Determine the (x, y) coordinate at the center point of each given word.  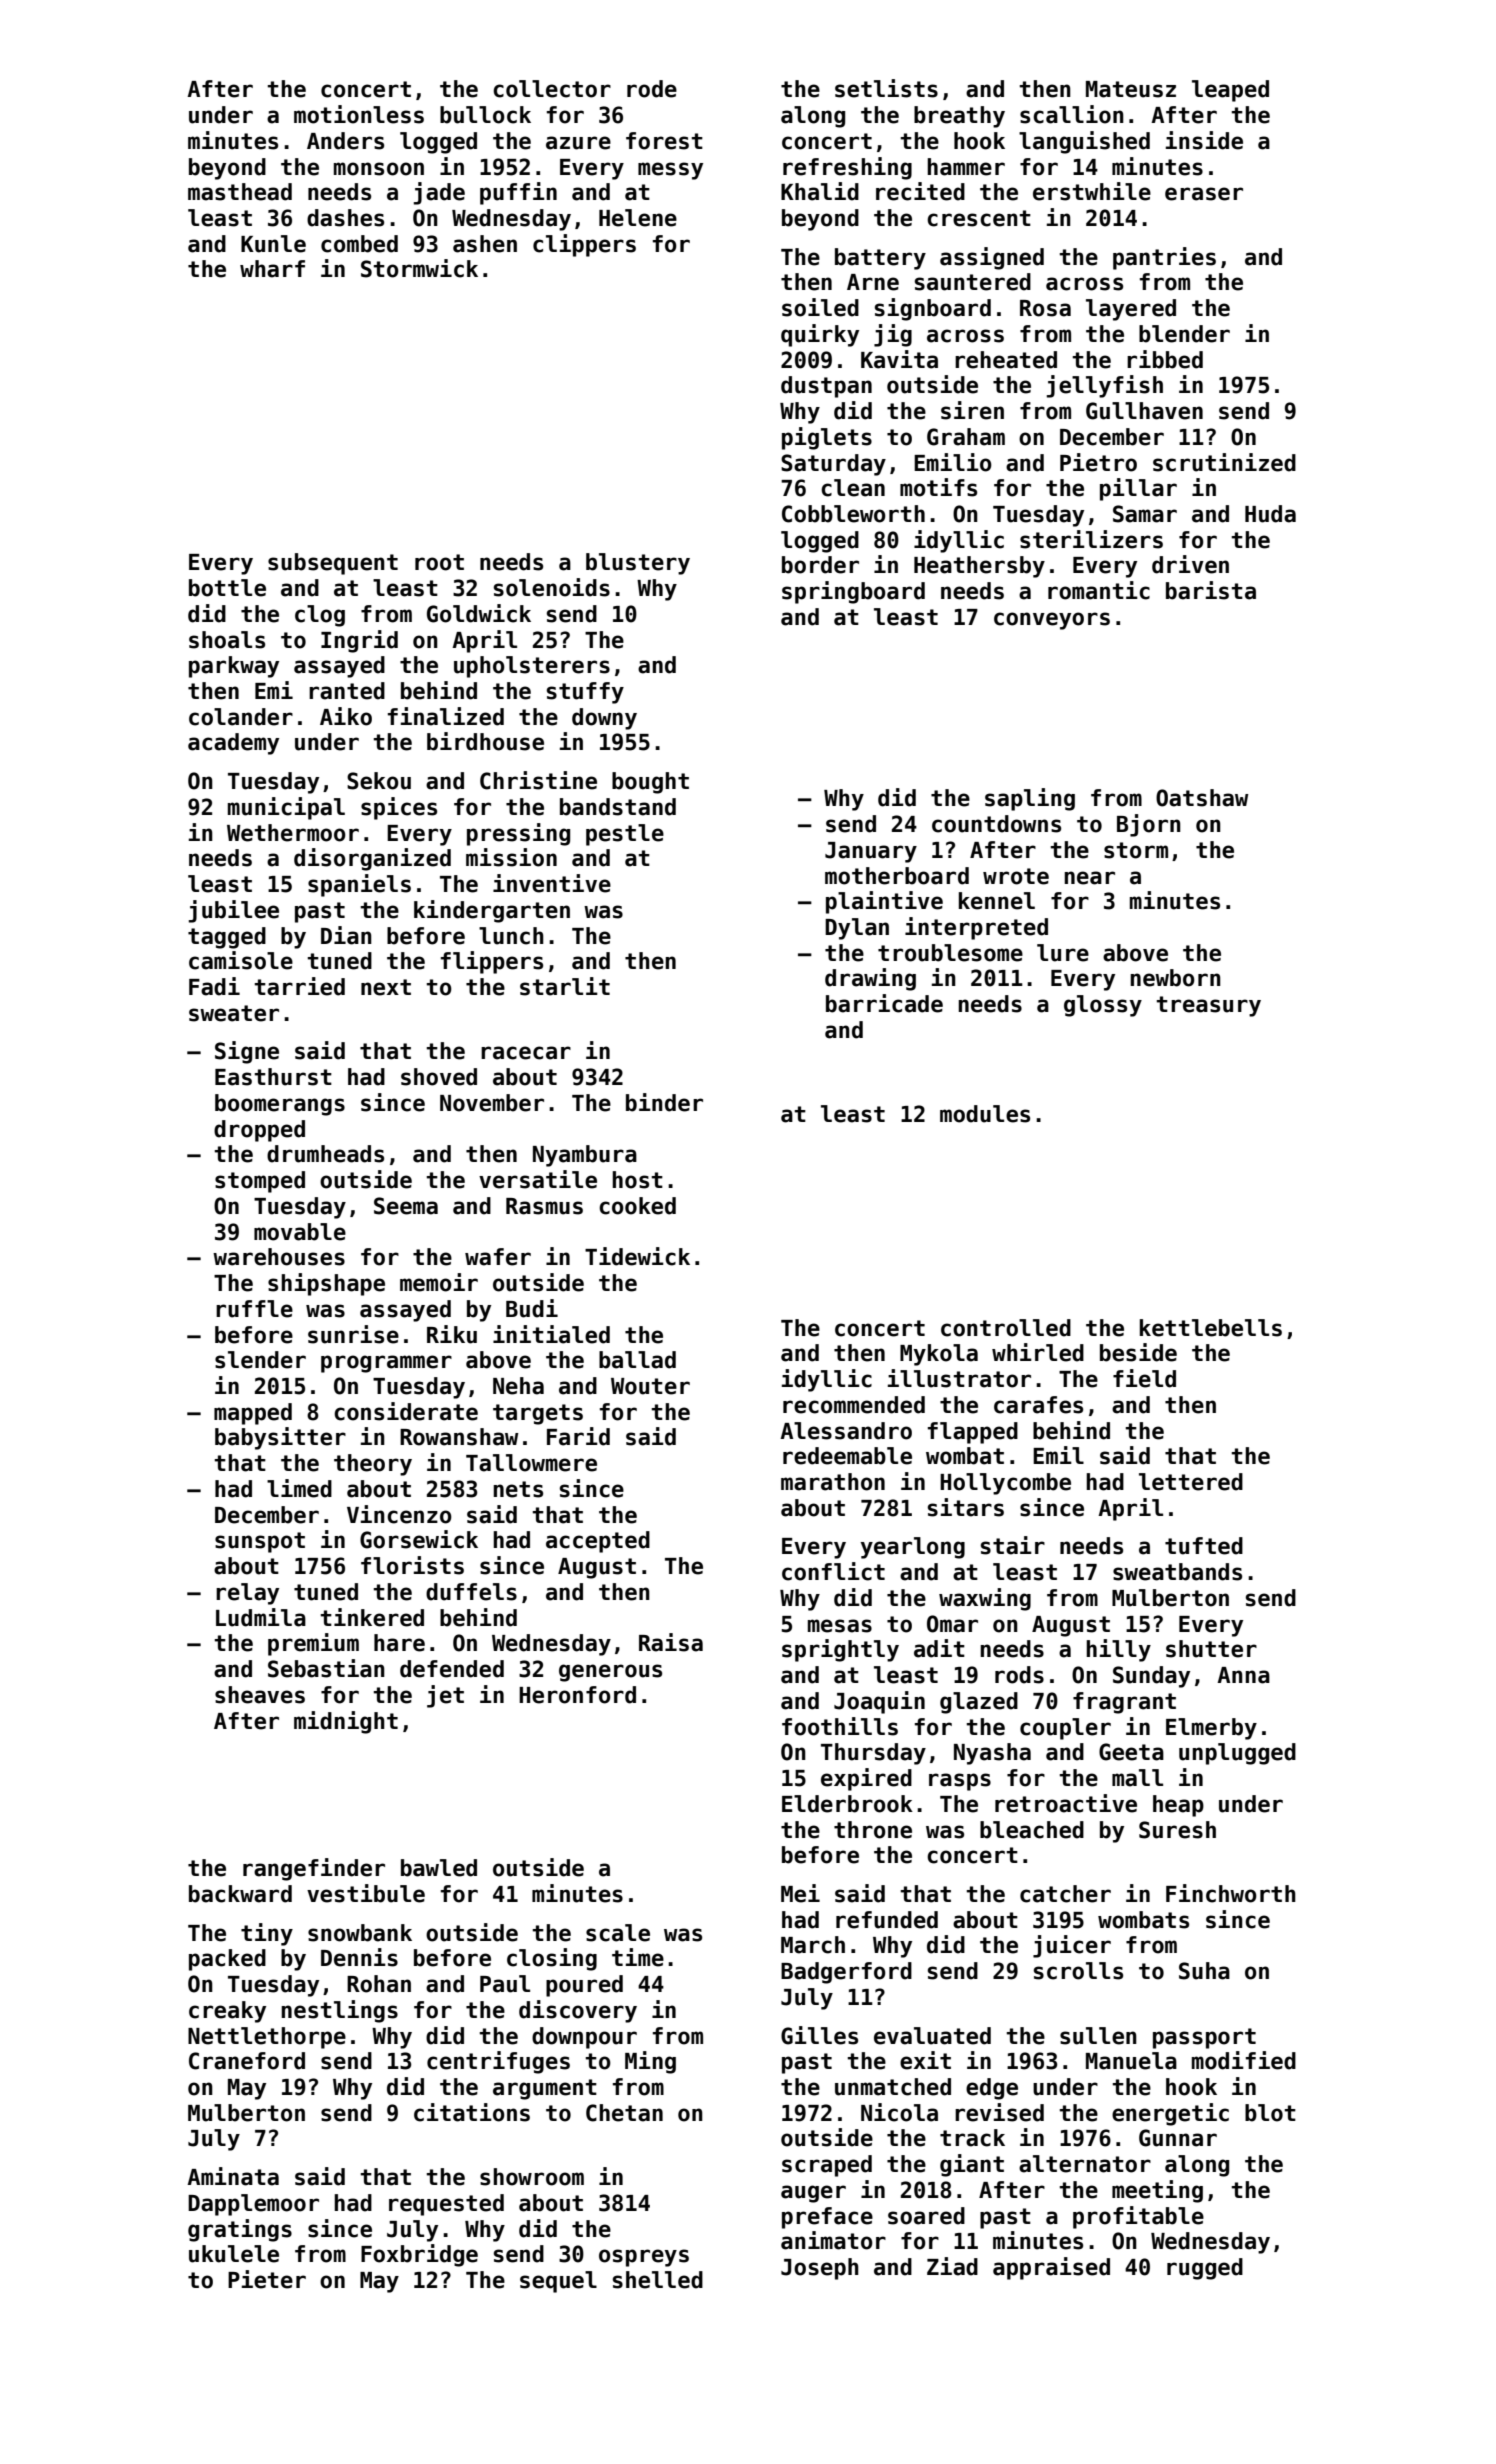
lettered (1191, 1482)
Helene (638, 218)
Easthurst (273, 1077)
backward (240, 1894)
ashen (485, 244)
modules (985, 1114)
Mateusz (1131, 89)
